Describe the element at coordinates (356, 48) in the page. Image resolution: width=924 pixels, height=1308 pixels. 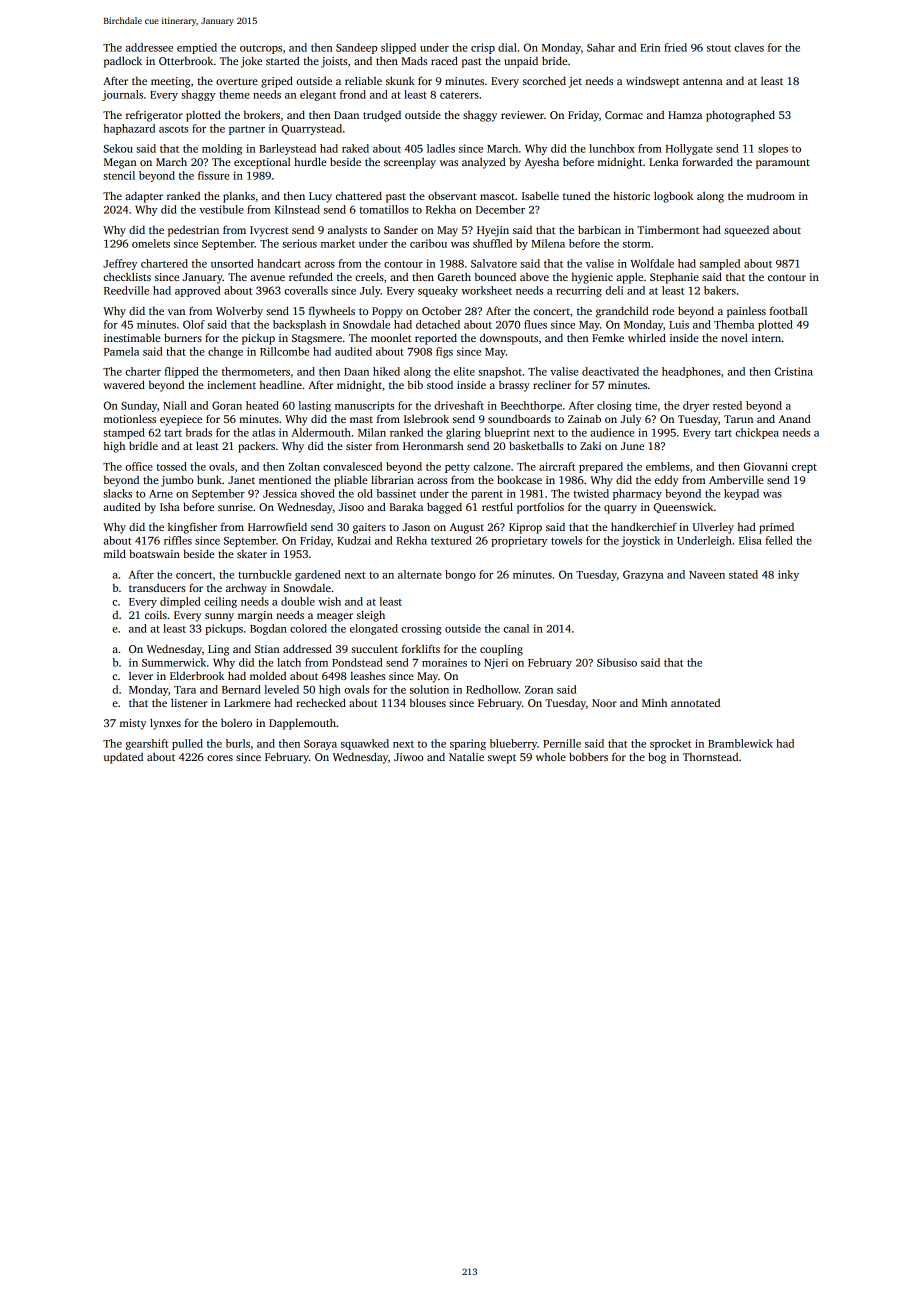
I see `Sandeep` at that location.
